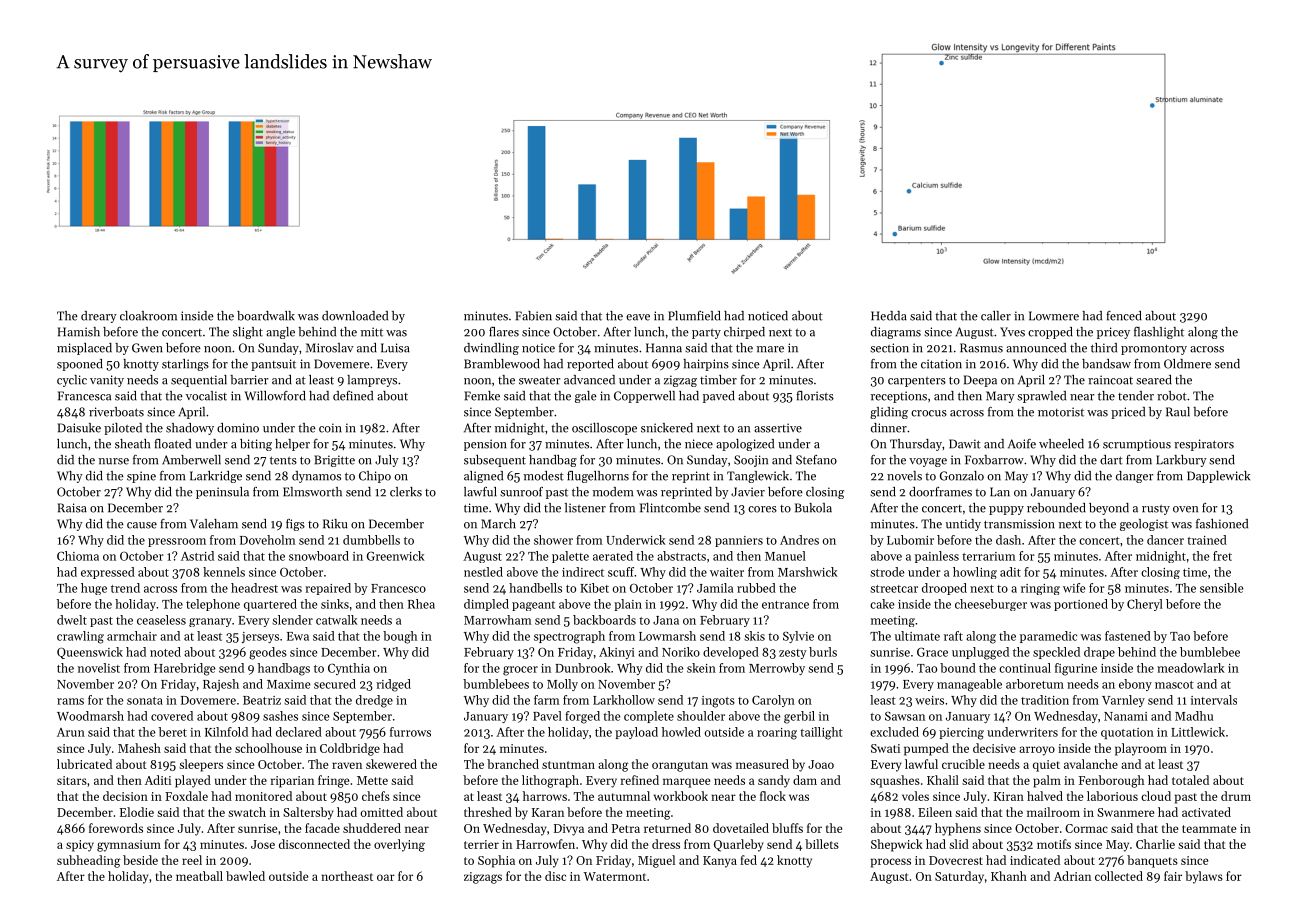 The width and height of the screenshot is (1308, 924). What do you see at coordinates (372, 828) in the screenshot?
I see `shuddered` at bounding box center [372, 828].
